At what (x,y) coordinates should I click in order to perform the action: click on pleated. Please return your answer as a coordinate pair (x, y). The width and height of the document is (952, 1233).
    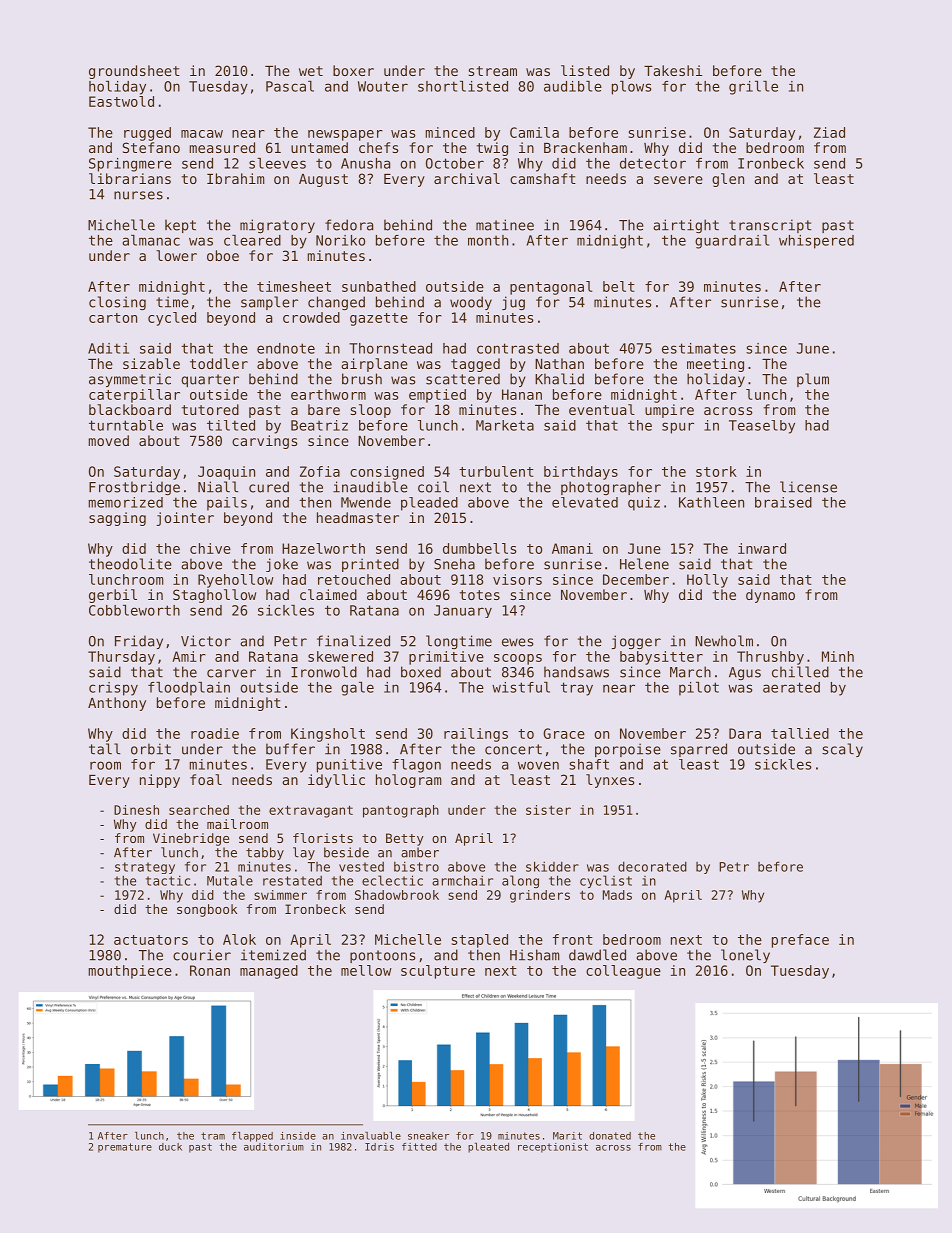
    Looking at the image, I should click on (488, 1148).
